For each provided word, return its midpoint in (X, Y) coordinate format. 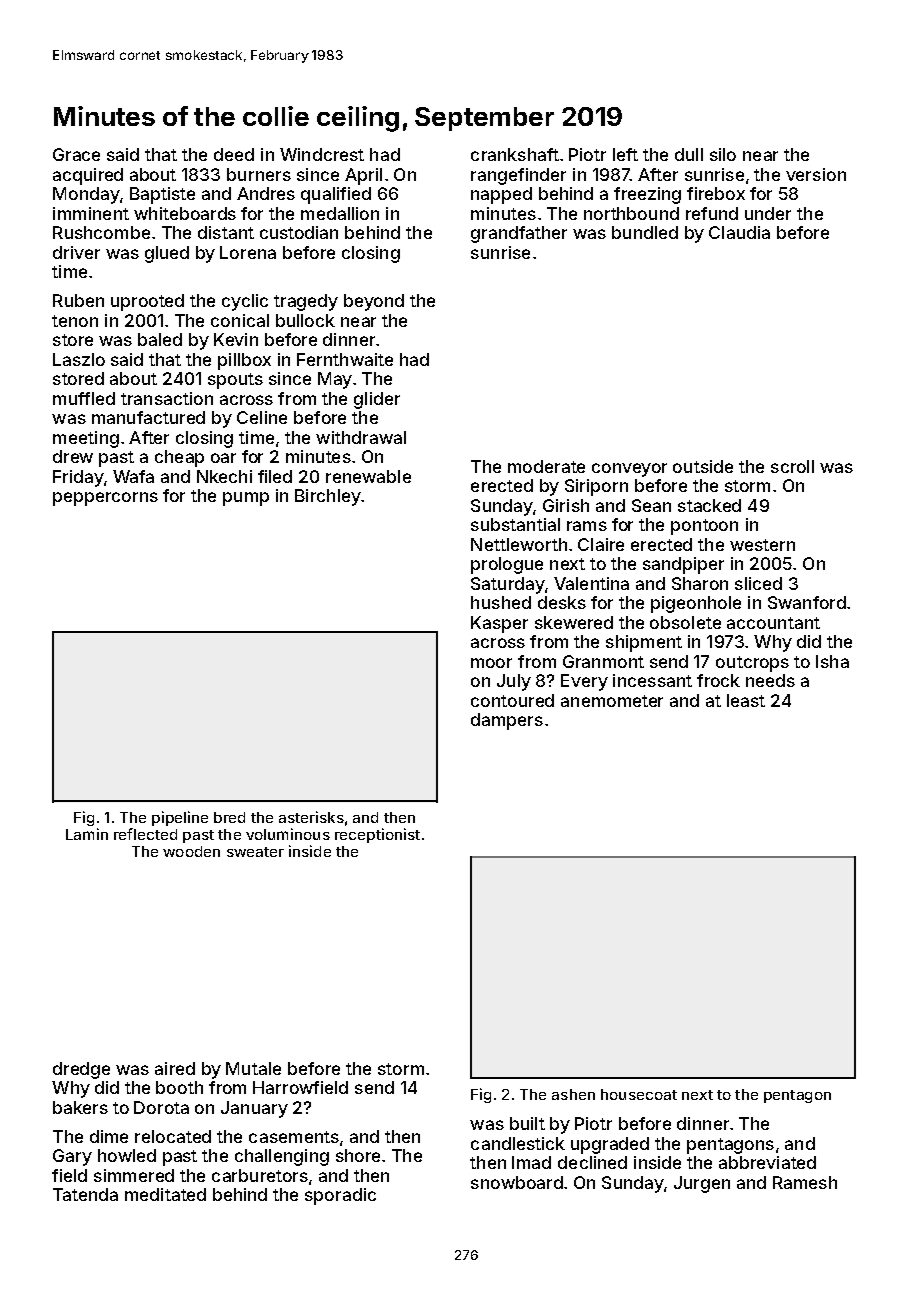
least (746, 700)
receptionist (377, 835)
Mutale (253, 1068)
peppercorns (105, 499)
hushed (501, 602)
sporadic (340, 1196)
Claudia (739, 232)
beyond (374, 302)
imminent (91, 213)
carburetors (260, 1175)
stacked (709, 505)
